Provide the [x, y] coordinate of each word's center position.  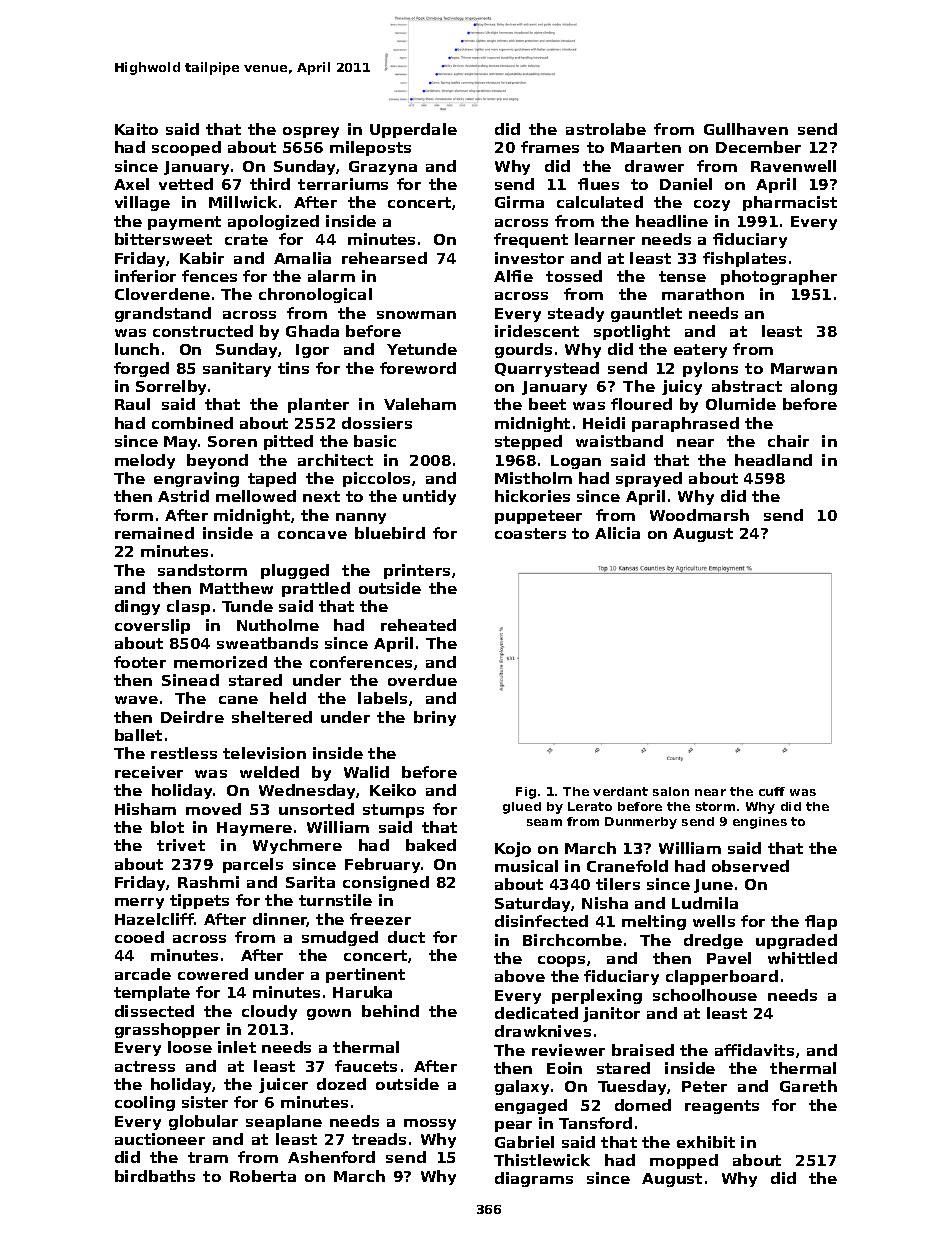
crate [246, 239]
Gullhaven [746, 129]
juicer [283, 1085]
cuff [772, 791]
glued [522, 808]
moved [213, 809]
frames [550, 147]
